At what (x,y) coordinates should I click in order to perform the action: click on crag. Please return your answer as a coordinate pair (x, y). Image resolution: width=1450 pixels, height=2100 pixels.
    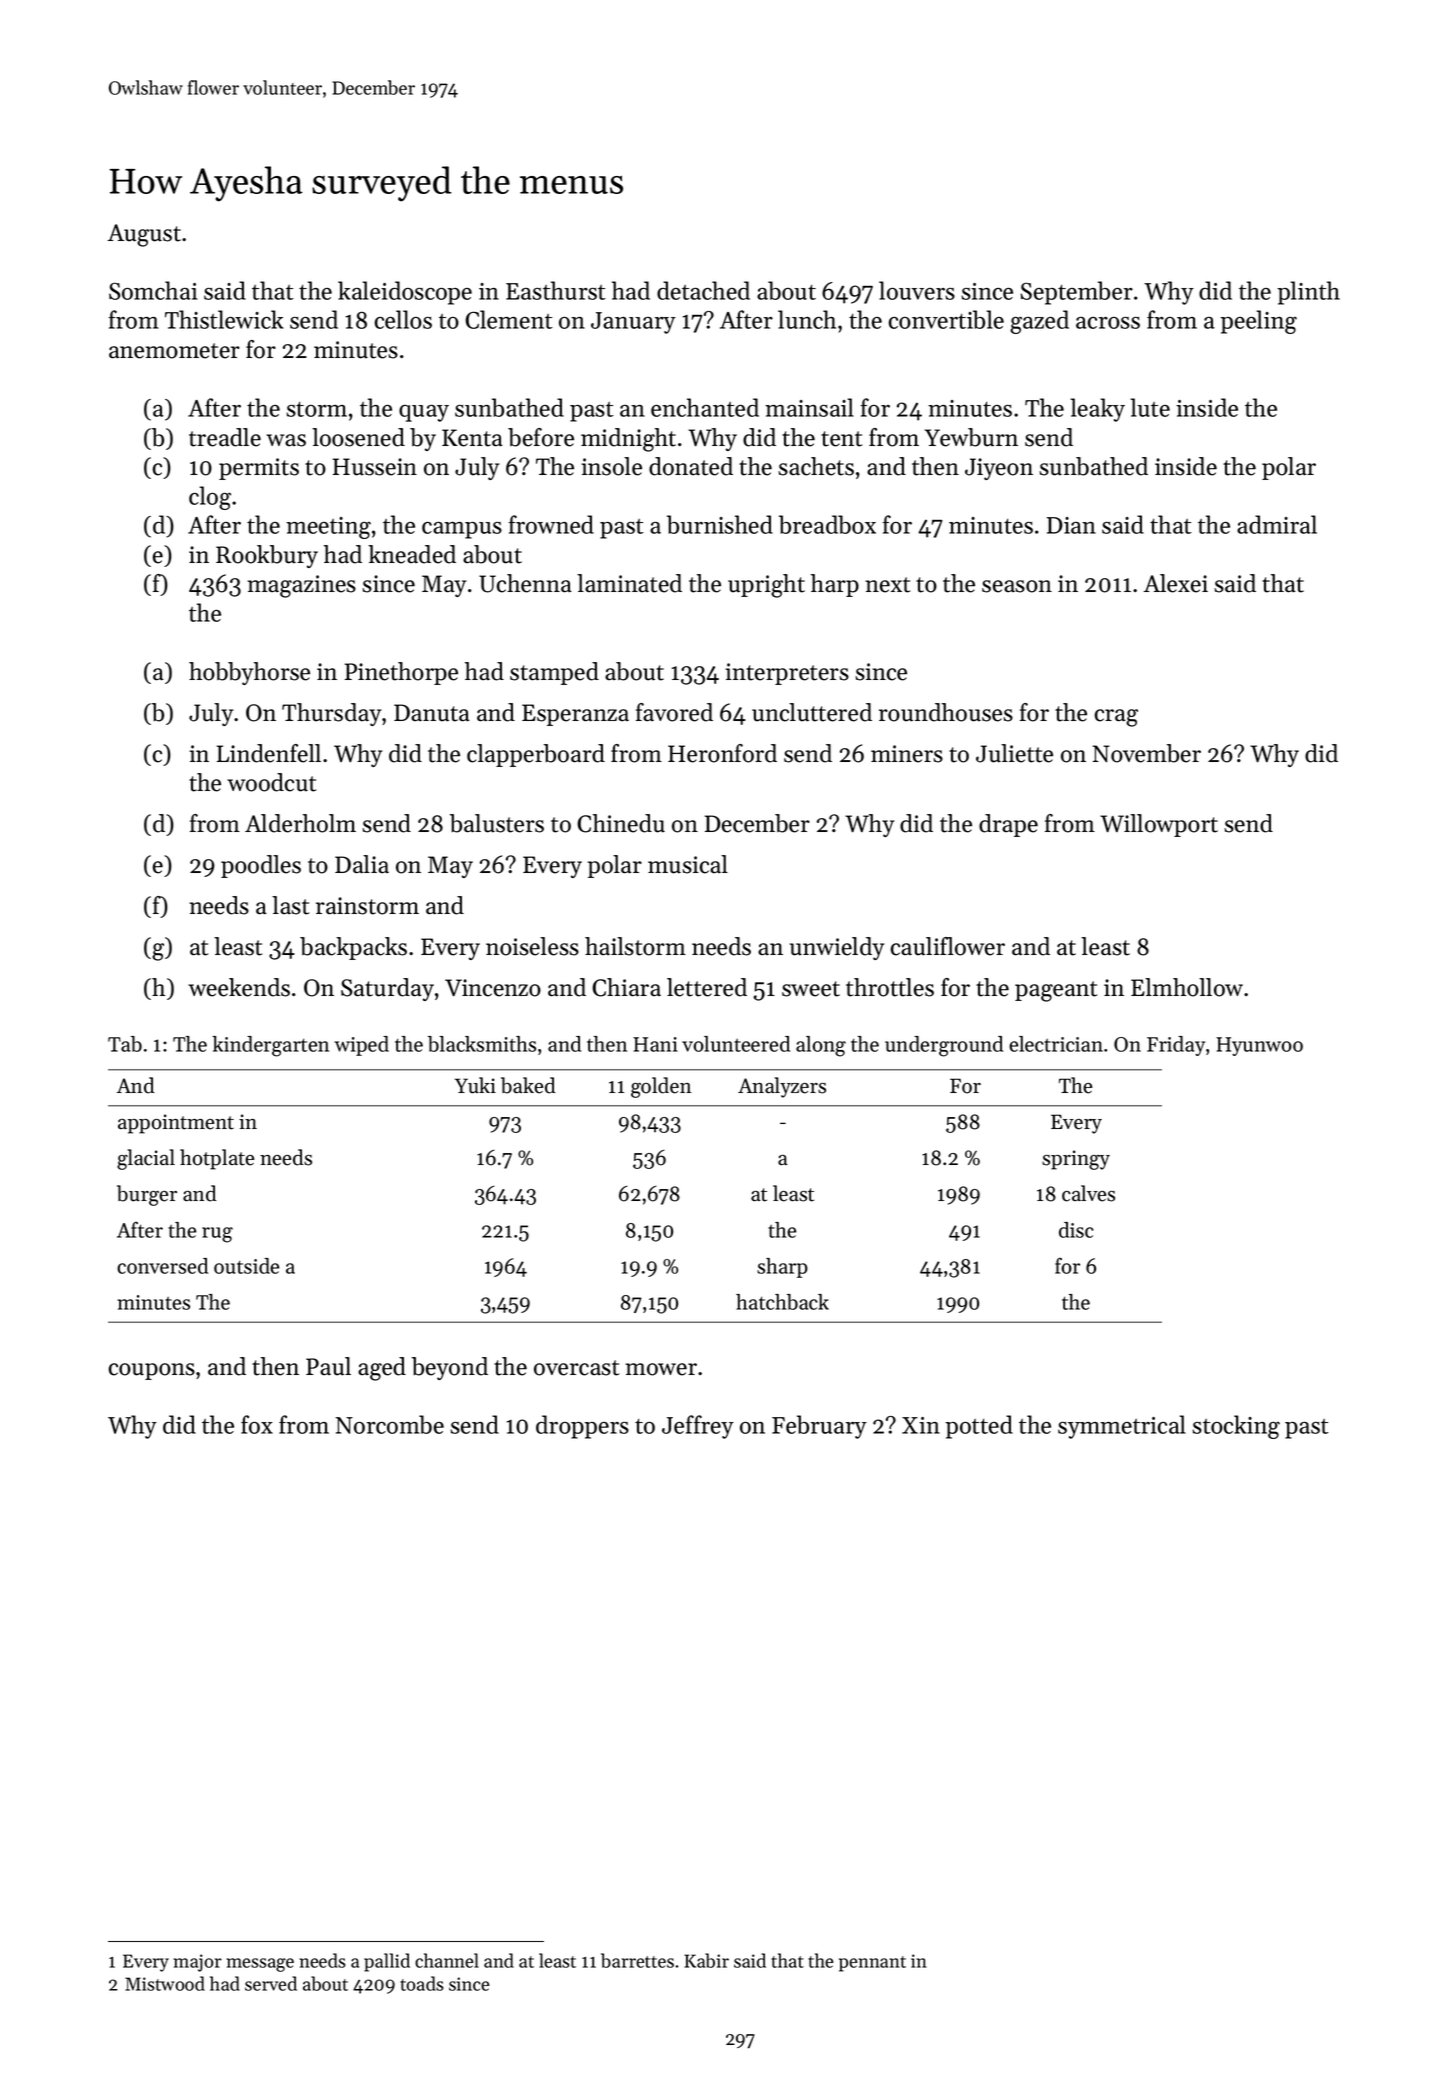
    Looking at the image, I should click on (1116, 718).
